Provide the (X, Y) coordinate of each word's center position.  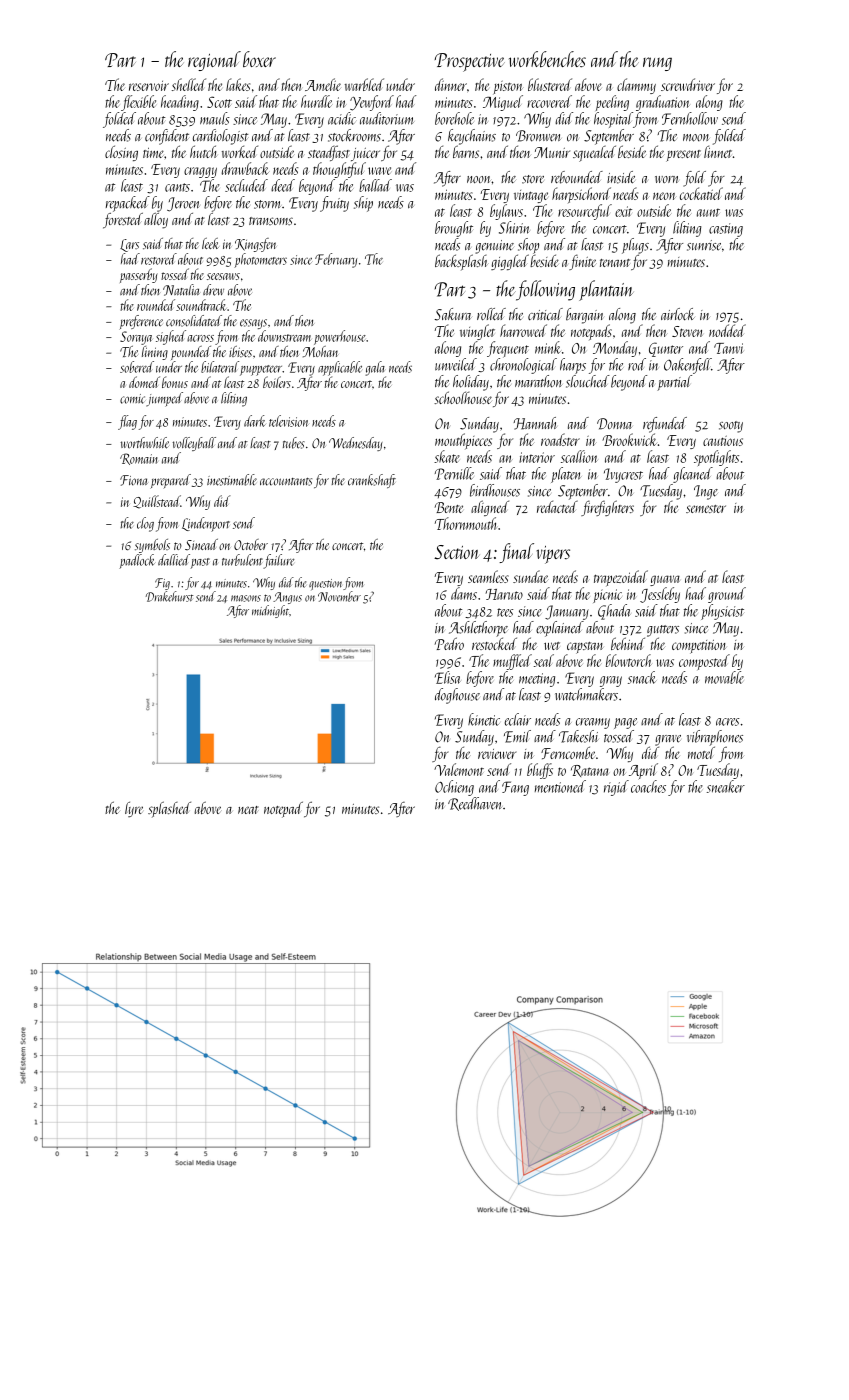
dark (255, 421)
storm (267, 204)
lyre (134, 809)
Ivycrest (623, 475)
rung (657, 64)
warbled (364, 84)
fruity (334, 204)
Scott (219, 102)
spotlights (716, 458)
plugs (635, 246)
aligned (490, 508)
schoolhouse (463, 397)
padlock (137, 561)
